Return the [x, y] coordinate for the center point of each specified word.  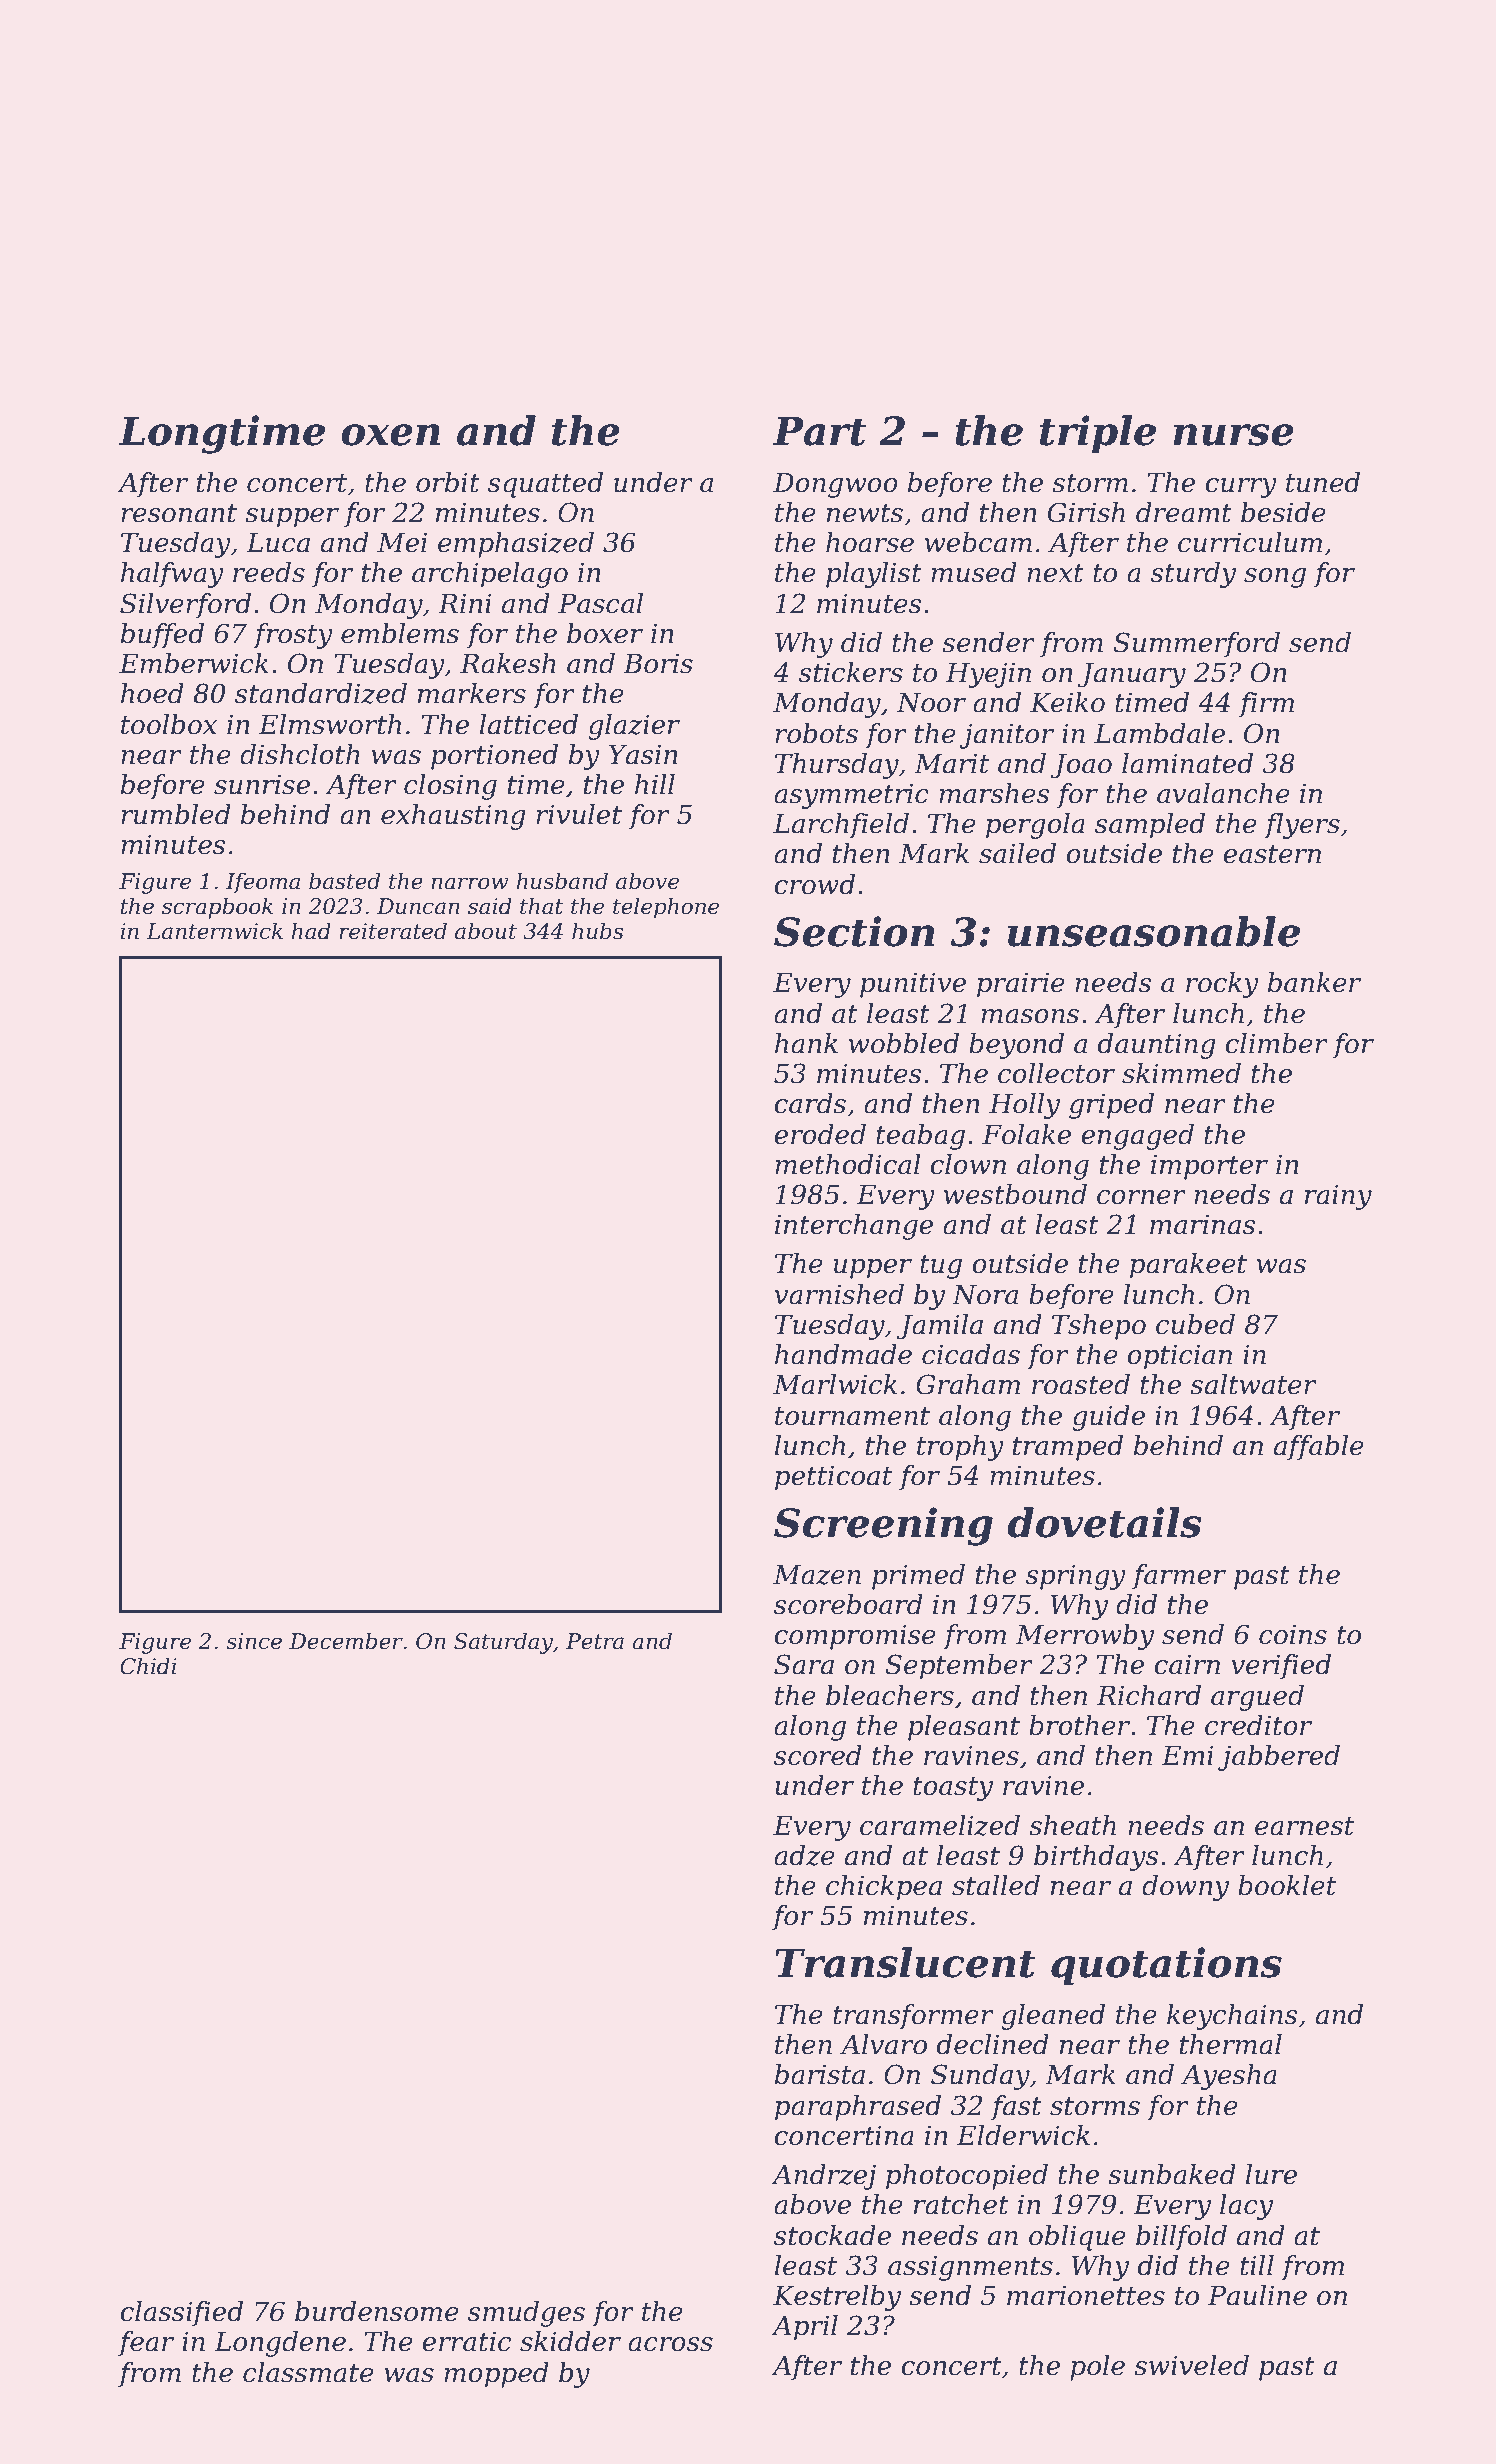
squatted [545, 485]
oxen [390, 435]
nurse [1233, 435]
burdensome [377, 2311]
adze [804, 1855]
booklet [1287, 1885]
